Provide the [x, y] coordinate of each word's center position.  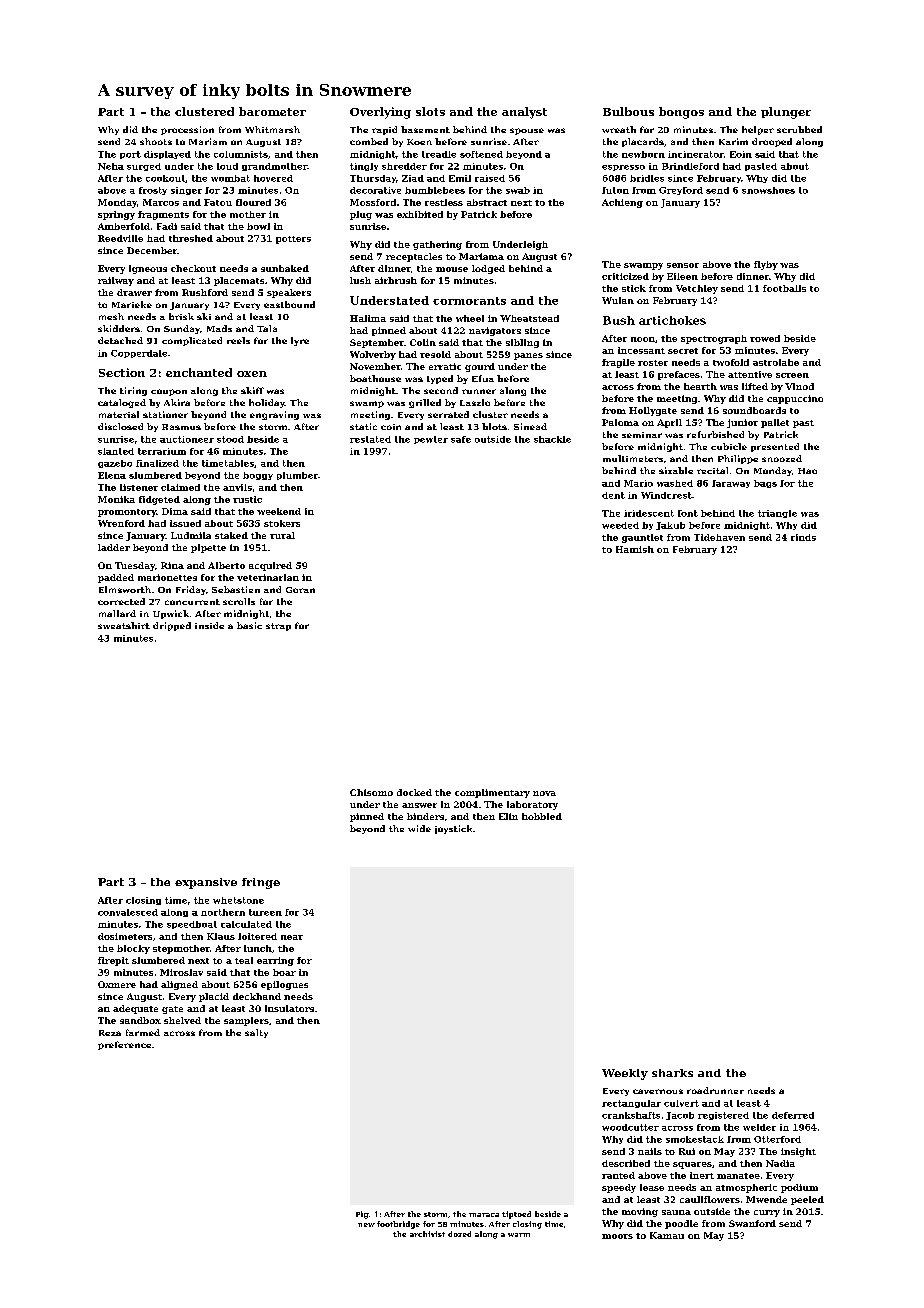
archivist [427, 1234]
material [119, 414]
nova [544, 793]
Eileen [682, 276]
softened [481, 154]
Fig [362, 1215]
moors [617, 1236]
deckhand [257, 996]
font [688, 513]
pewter [431, 440]
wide [419, 828]
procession [187, 130]
